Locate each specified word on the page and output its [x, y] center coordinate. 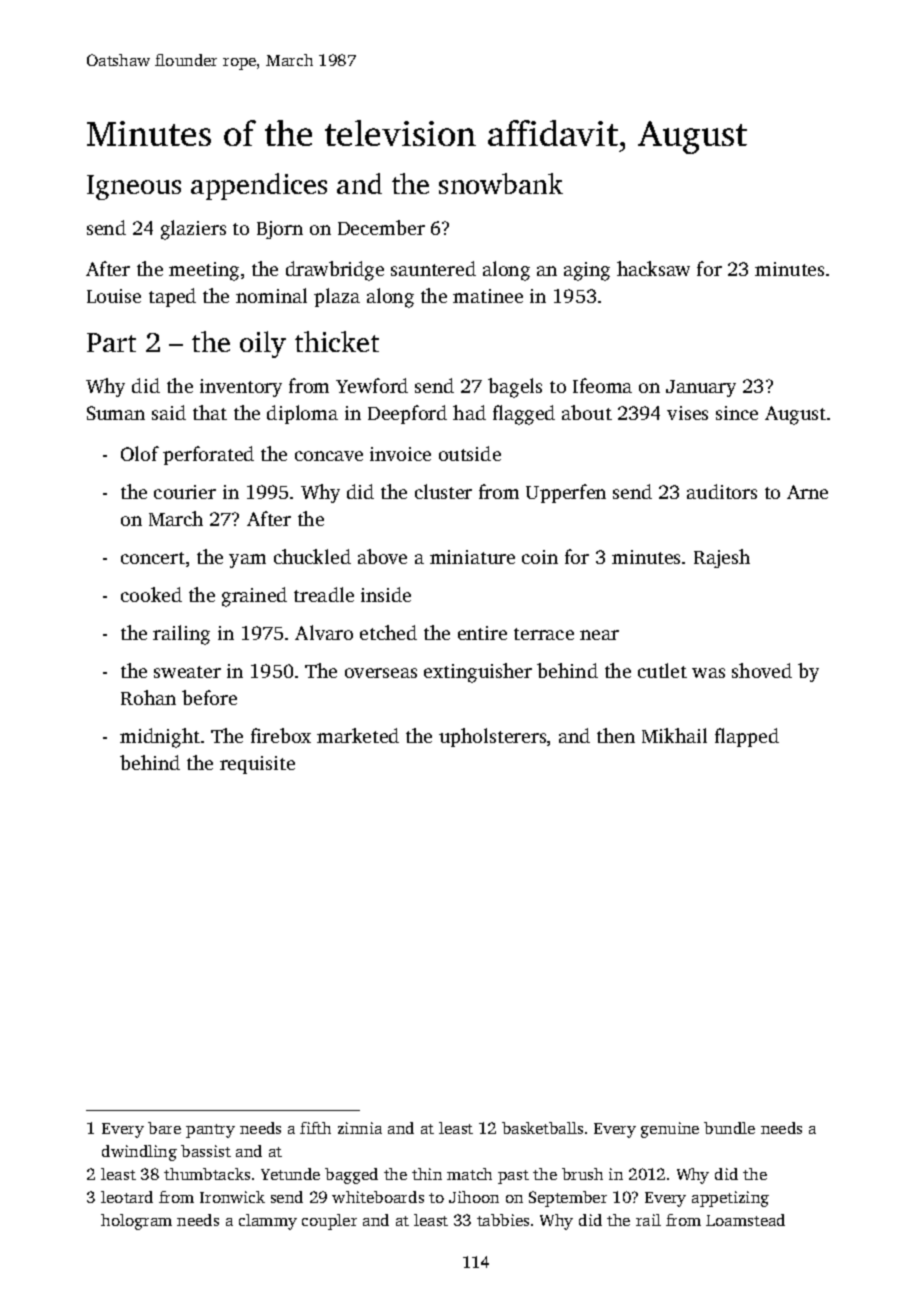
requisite [257, 765]
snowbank [501, 183]
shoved [762, 670]
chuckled [312, 556]
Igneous [134, 187]
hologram [136, 1222]
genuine [670, 1130]
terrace [544, 634]
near [599, 635]
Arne [807, 492]
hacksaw [653, 268]
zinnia [360, 1128]
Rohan [148, 697]
